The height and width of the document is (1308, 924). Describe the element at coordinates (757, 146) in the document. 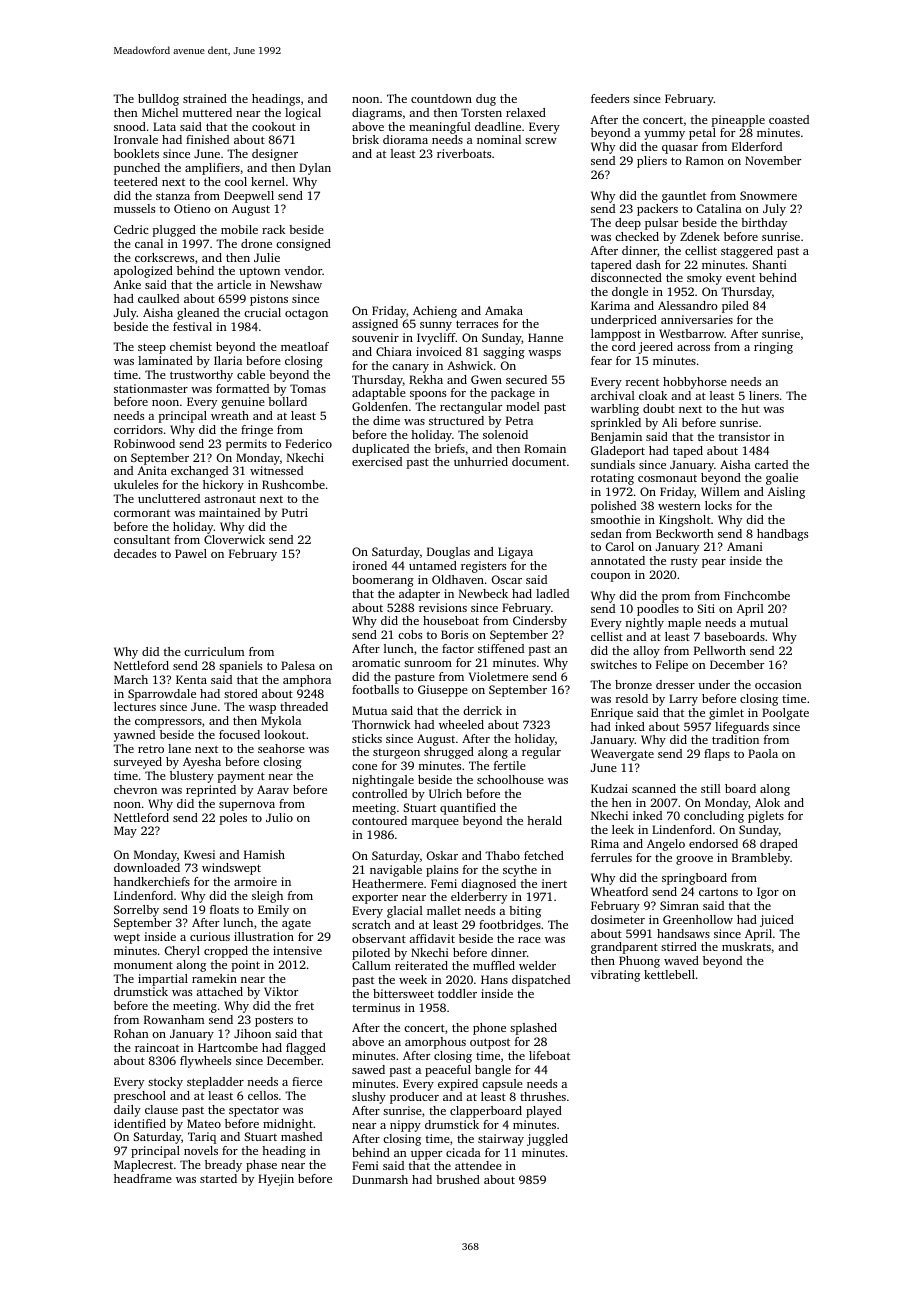

I see `Elderford` at that location.
